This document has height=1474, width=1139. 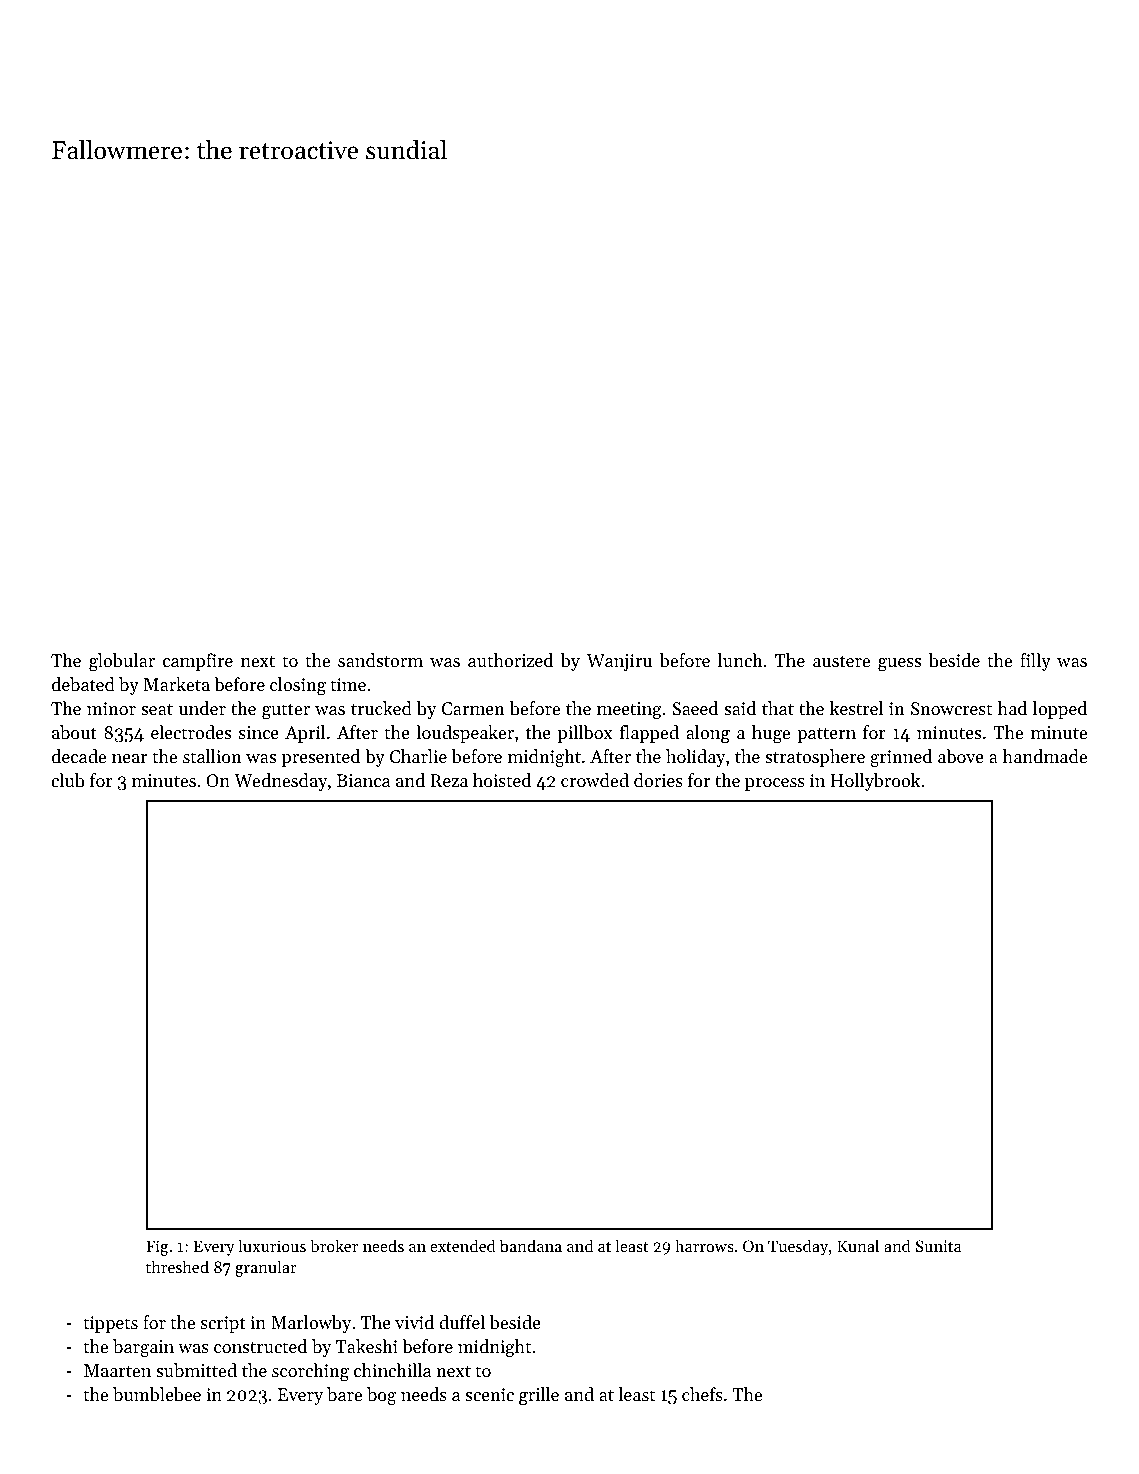 What do you see at coordinates (595, 780) in the document?
I see `crowded` at bounding box center [595, 780].
